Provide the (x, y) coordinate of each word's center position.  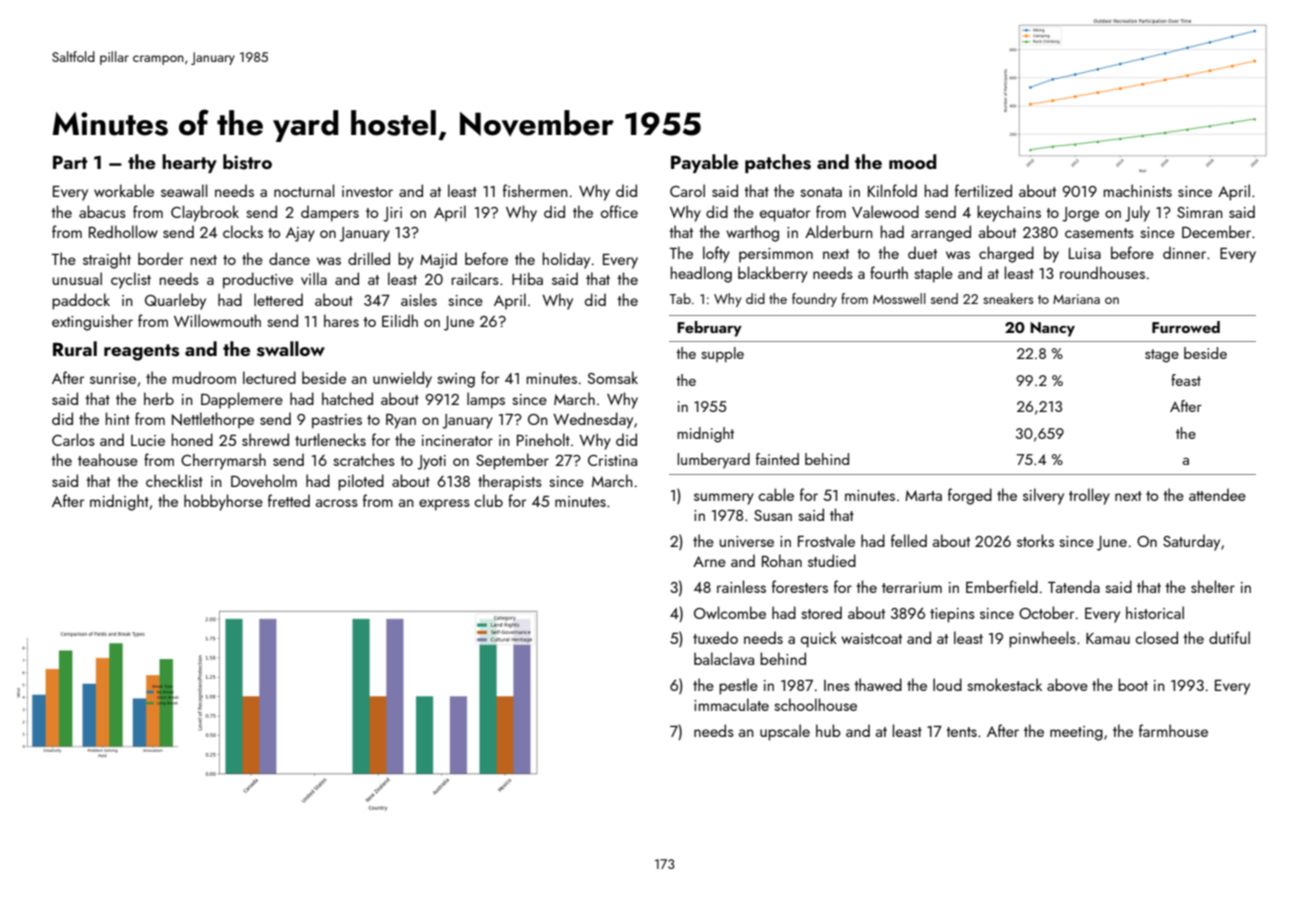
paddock (81, 301)
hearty (189, 163)
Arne (709, 561)
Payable (704, 163)
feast (1186, 380)
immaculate (731, 704)
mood (913, 161)
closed (1156, 637)
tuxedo (715, 637)
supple (722, 354)
